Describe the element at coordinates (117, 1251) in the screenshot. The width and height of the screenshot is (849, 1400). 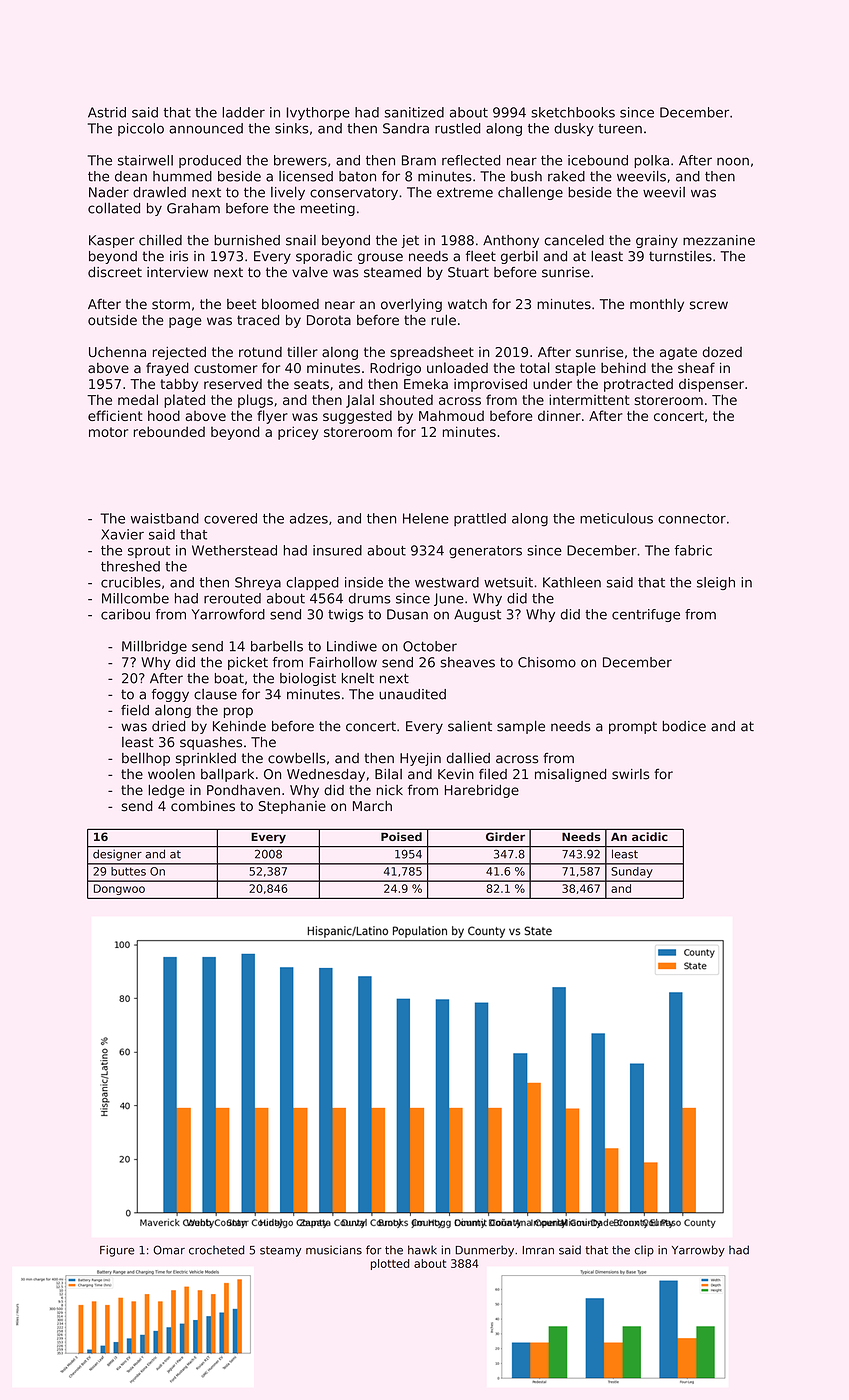
I see `Figure` at that location.
